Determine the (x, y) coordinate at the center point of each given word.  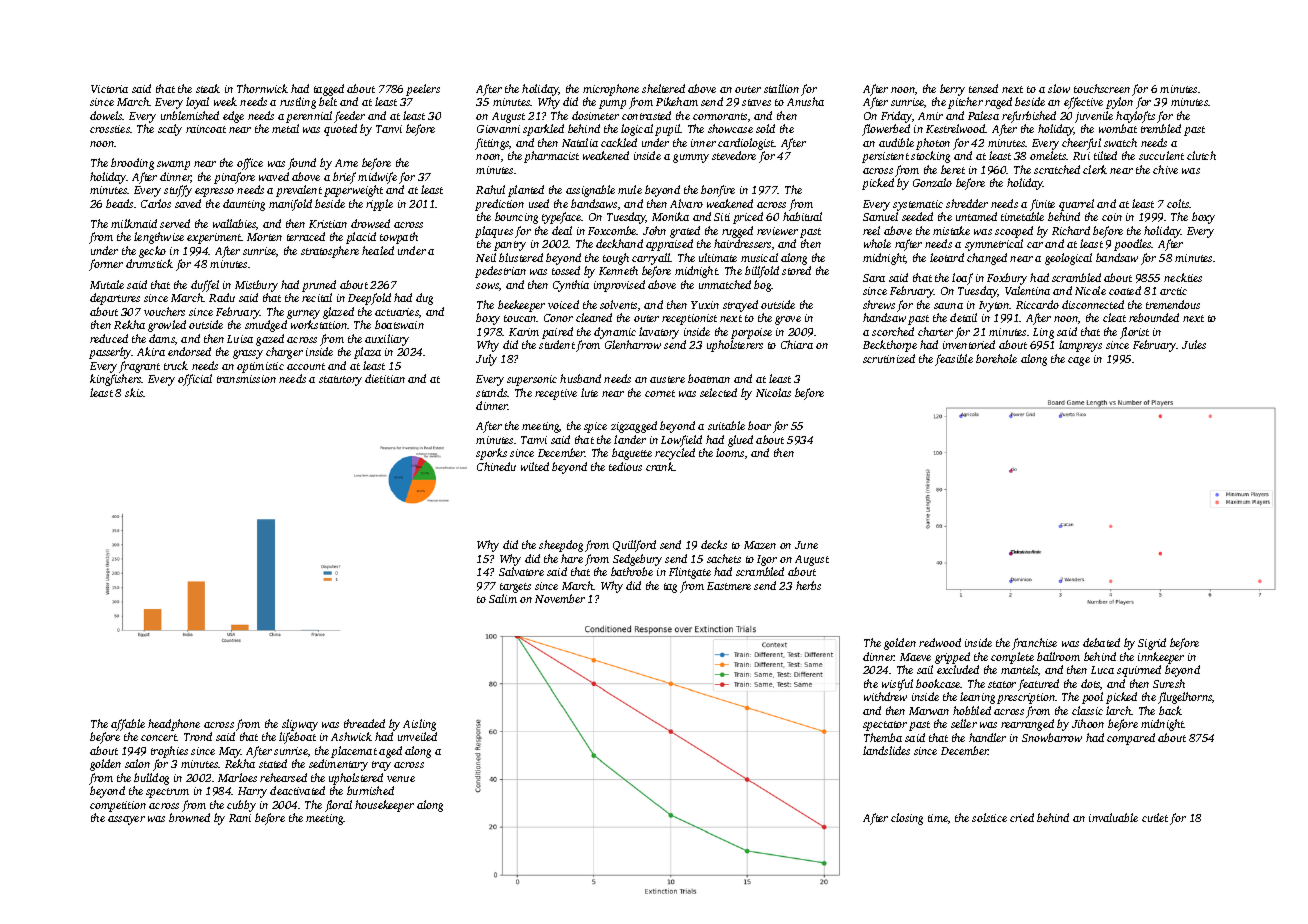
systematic (918, 205)
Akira (151, 351)
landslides (886, 750)
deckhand (619, 243)
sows (487, 286)
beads (119, 203)
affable (128, 725)
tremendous (1173, 304)
